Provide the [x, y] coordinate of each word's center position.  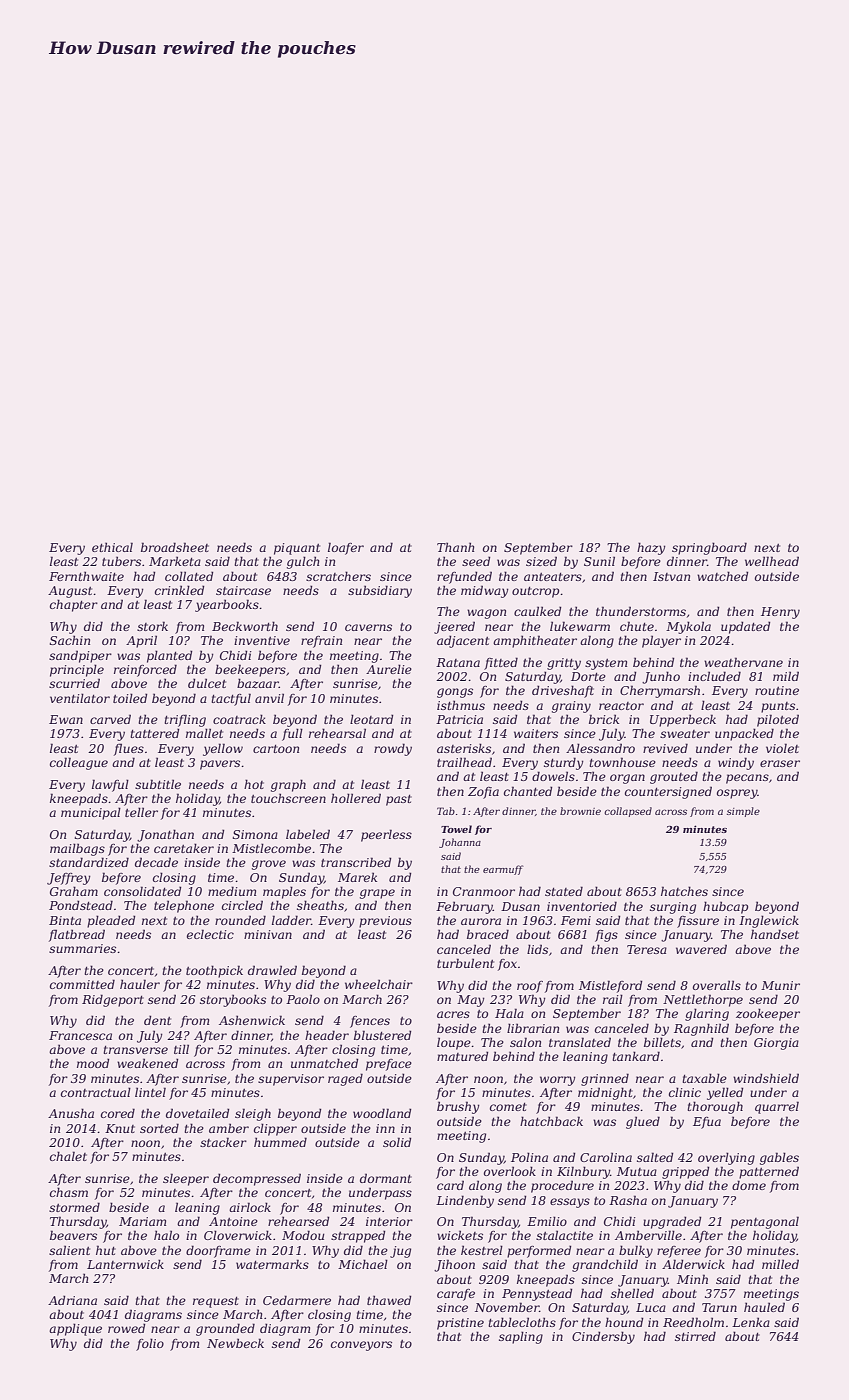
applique [75, 1329]
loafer [346, 548]
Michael [363, 1264]
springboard [709, 548]
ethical [112, 547]
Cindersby [603, 1337]
